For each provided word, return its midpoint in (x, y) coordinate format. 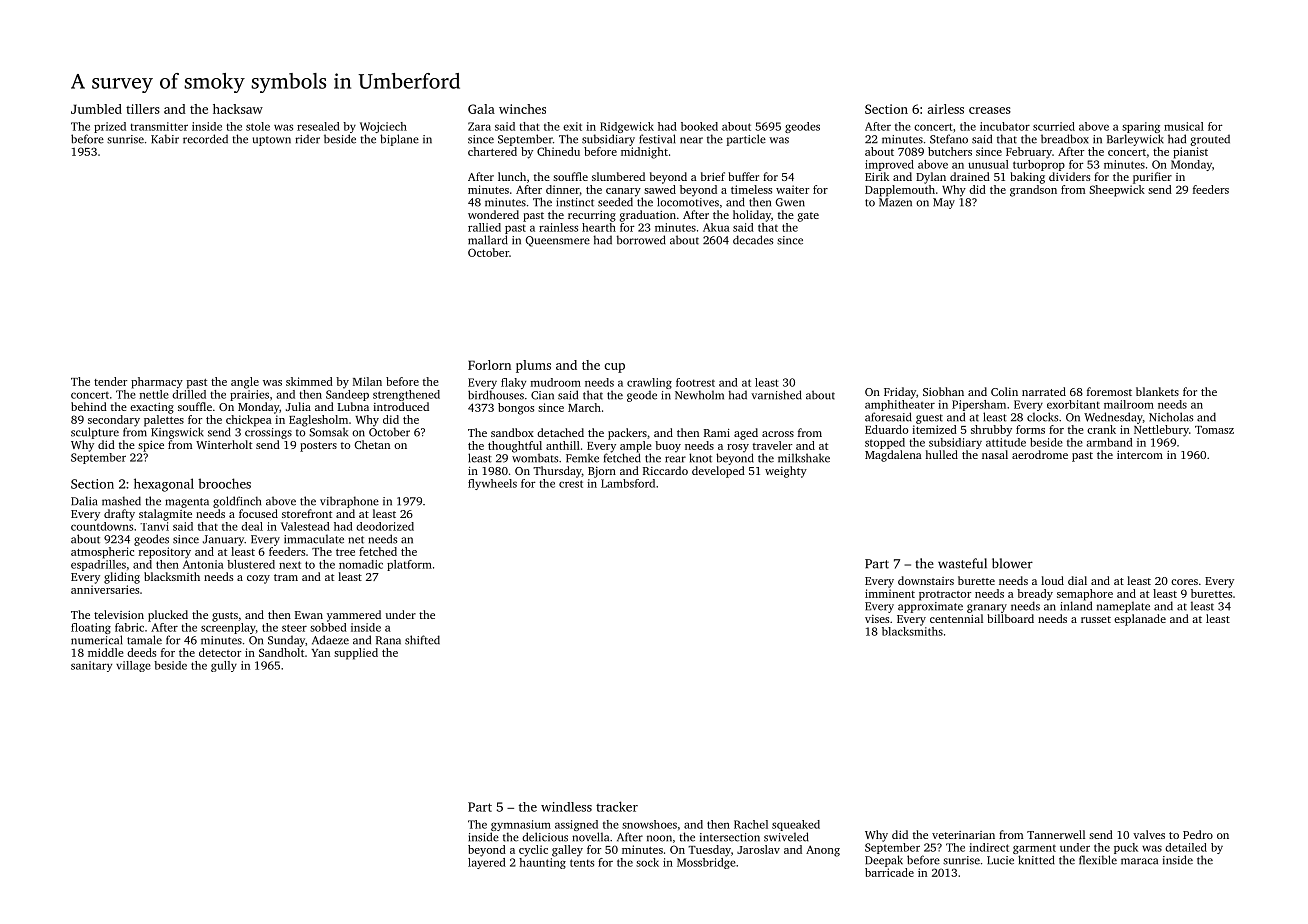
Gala (481, 109)
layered (487, 863)
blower (1012, 563)
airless (946, 109)
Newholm (699, 395)
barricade (889, 872)
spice (151, 446)
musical (1184, 126)
